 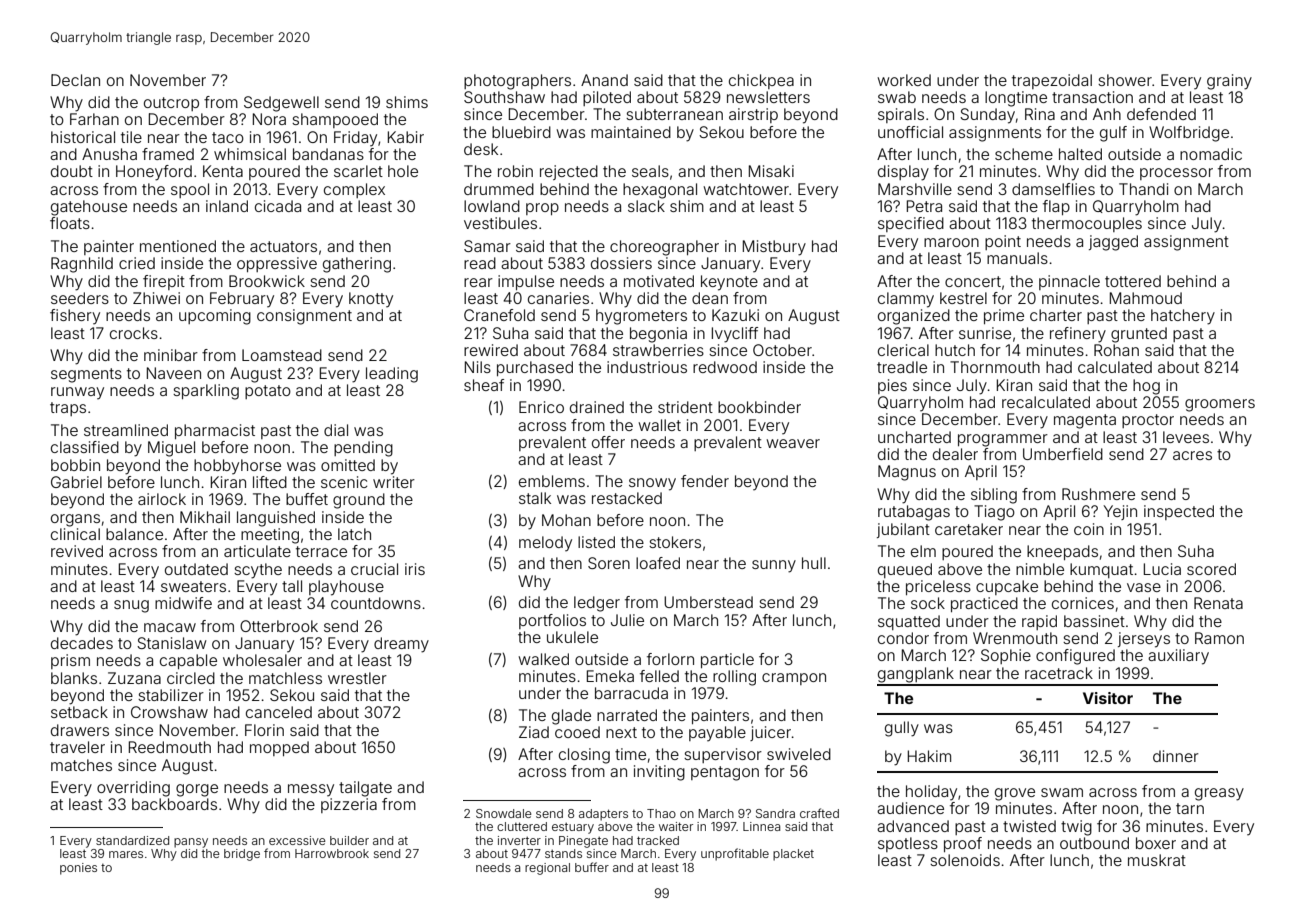 I want to click on newsletters, so click(x=768, y=97).
